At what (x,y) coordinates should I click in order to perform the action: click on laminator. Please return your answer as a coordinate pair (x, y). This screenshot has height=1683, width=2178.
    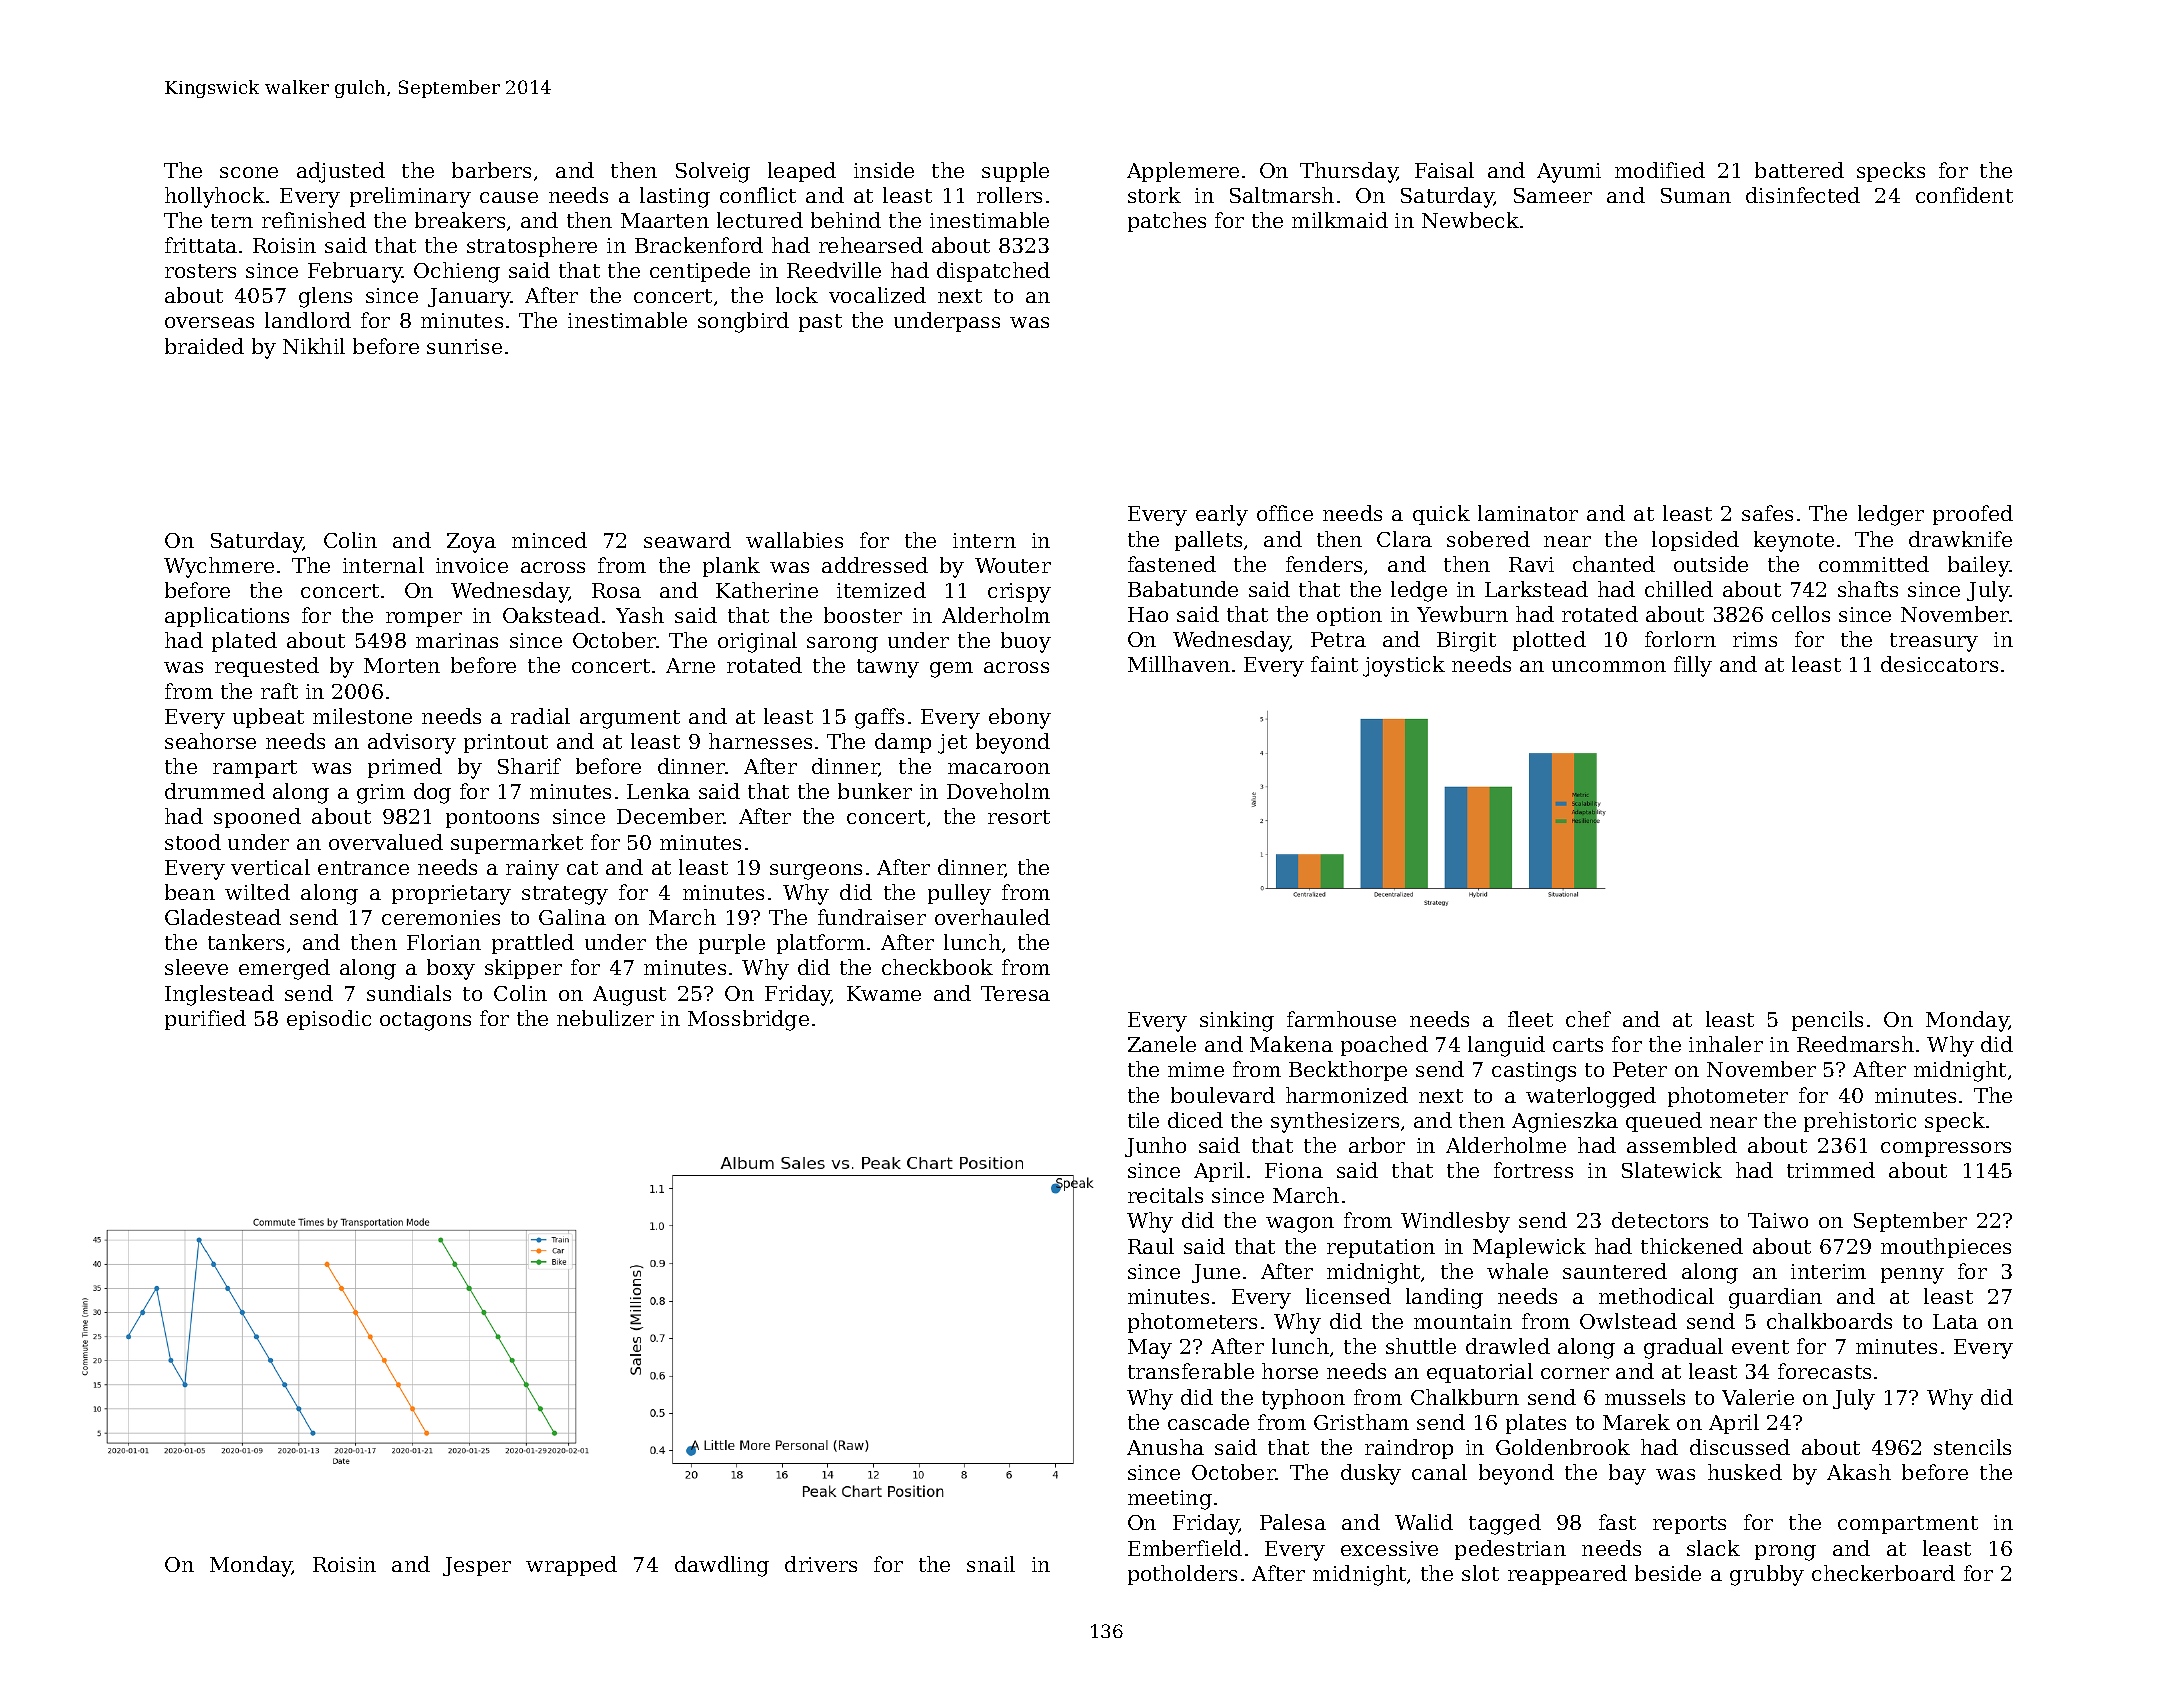
    Looking at the image, I should click on (1528, 513).
